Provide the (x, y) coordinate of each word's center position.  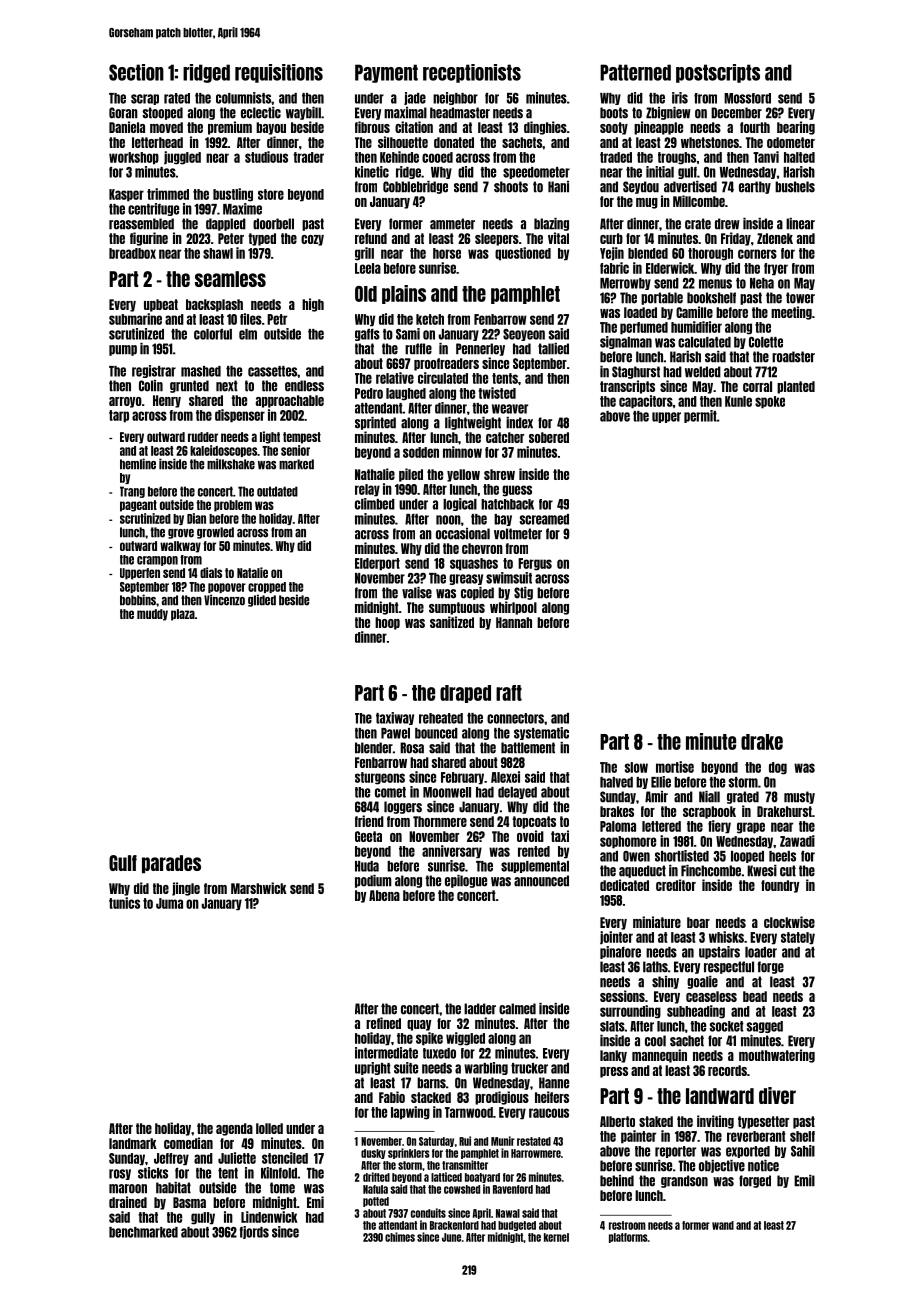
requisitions (279, 73)
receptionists (472, 73)
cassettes (272, 371)
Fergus (535, 564)
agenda (234, 1129)
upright (373, 1068)
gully (203, 1218)
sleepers (497, 239)
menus (715, 284)
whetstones (710, 142)
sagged (765, 1027)
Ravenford (513, 1189)
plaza (183, 615)
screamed (544, 519)
